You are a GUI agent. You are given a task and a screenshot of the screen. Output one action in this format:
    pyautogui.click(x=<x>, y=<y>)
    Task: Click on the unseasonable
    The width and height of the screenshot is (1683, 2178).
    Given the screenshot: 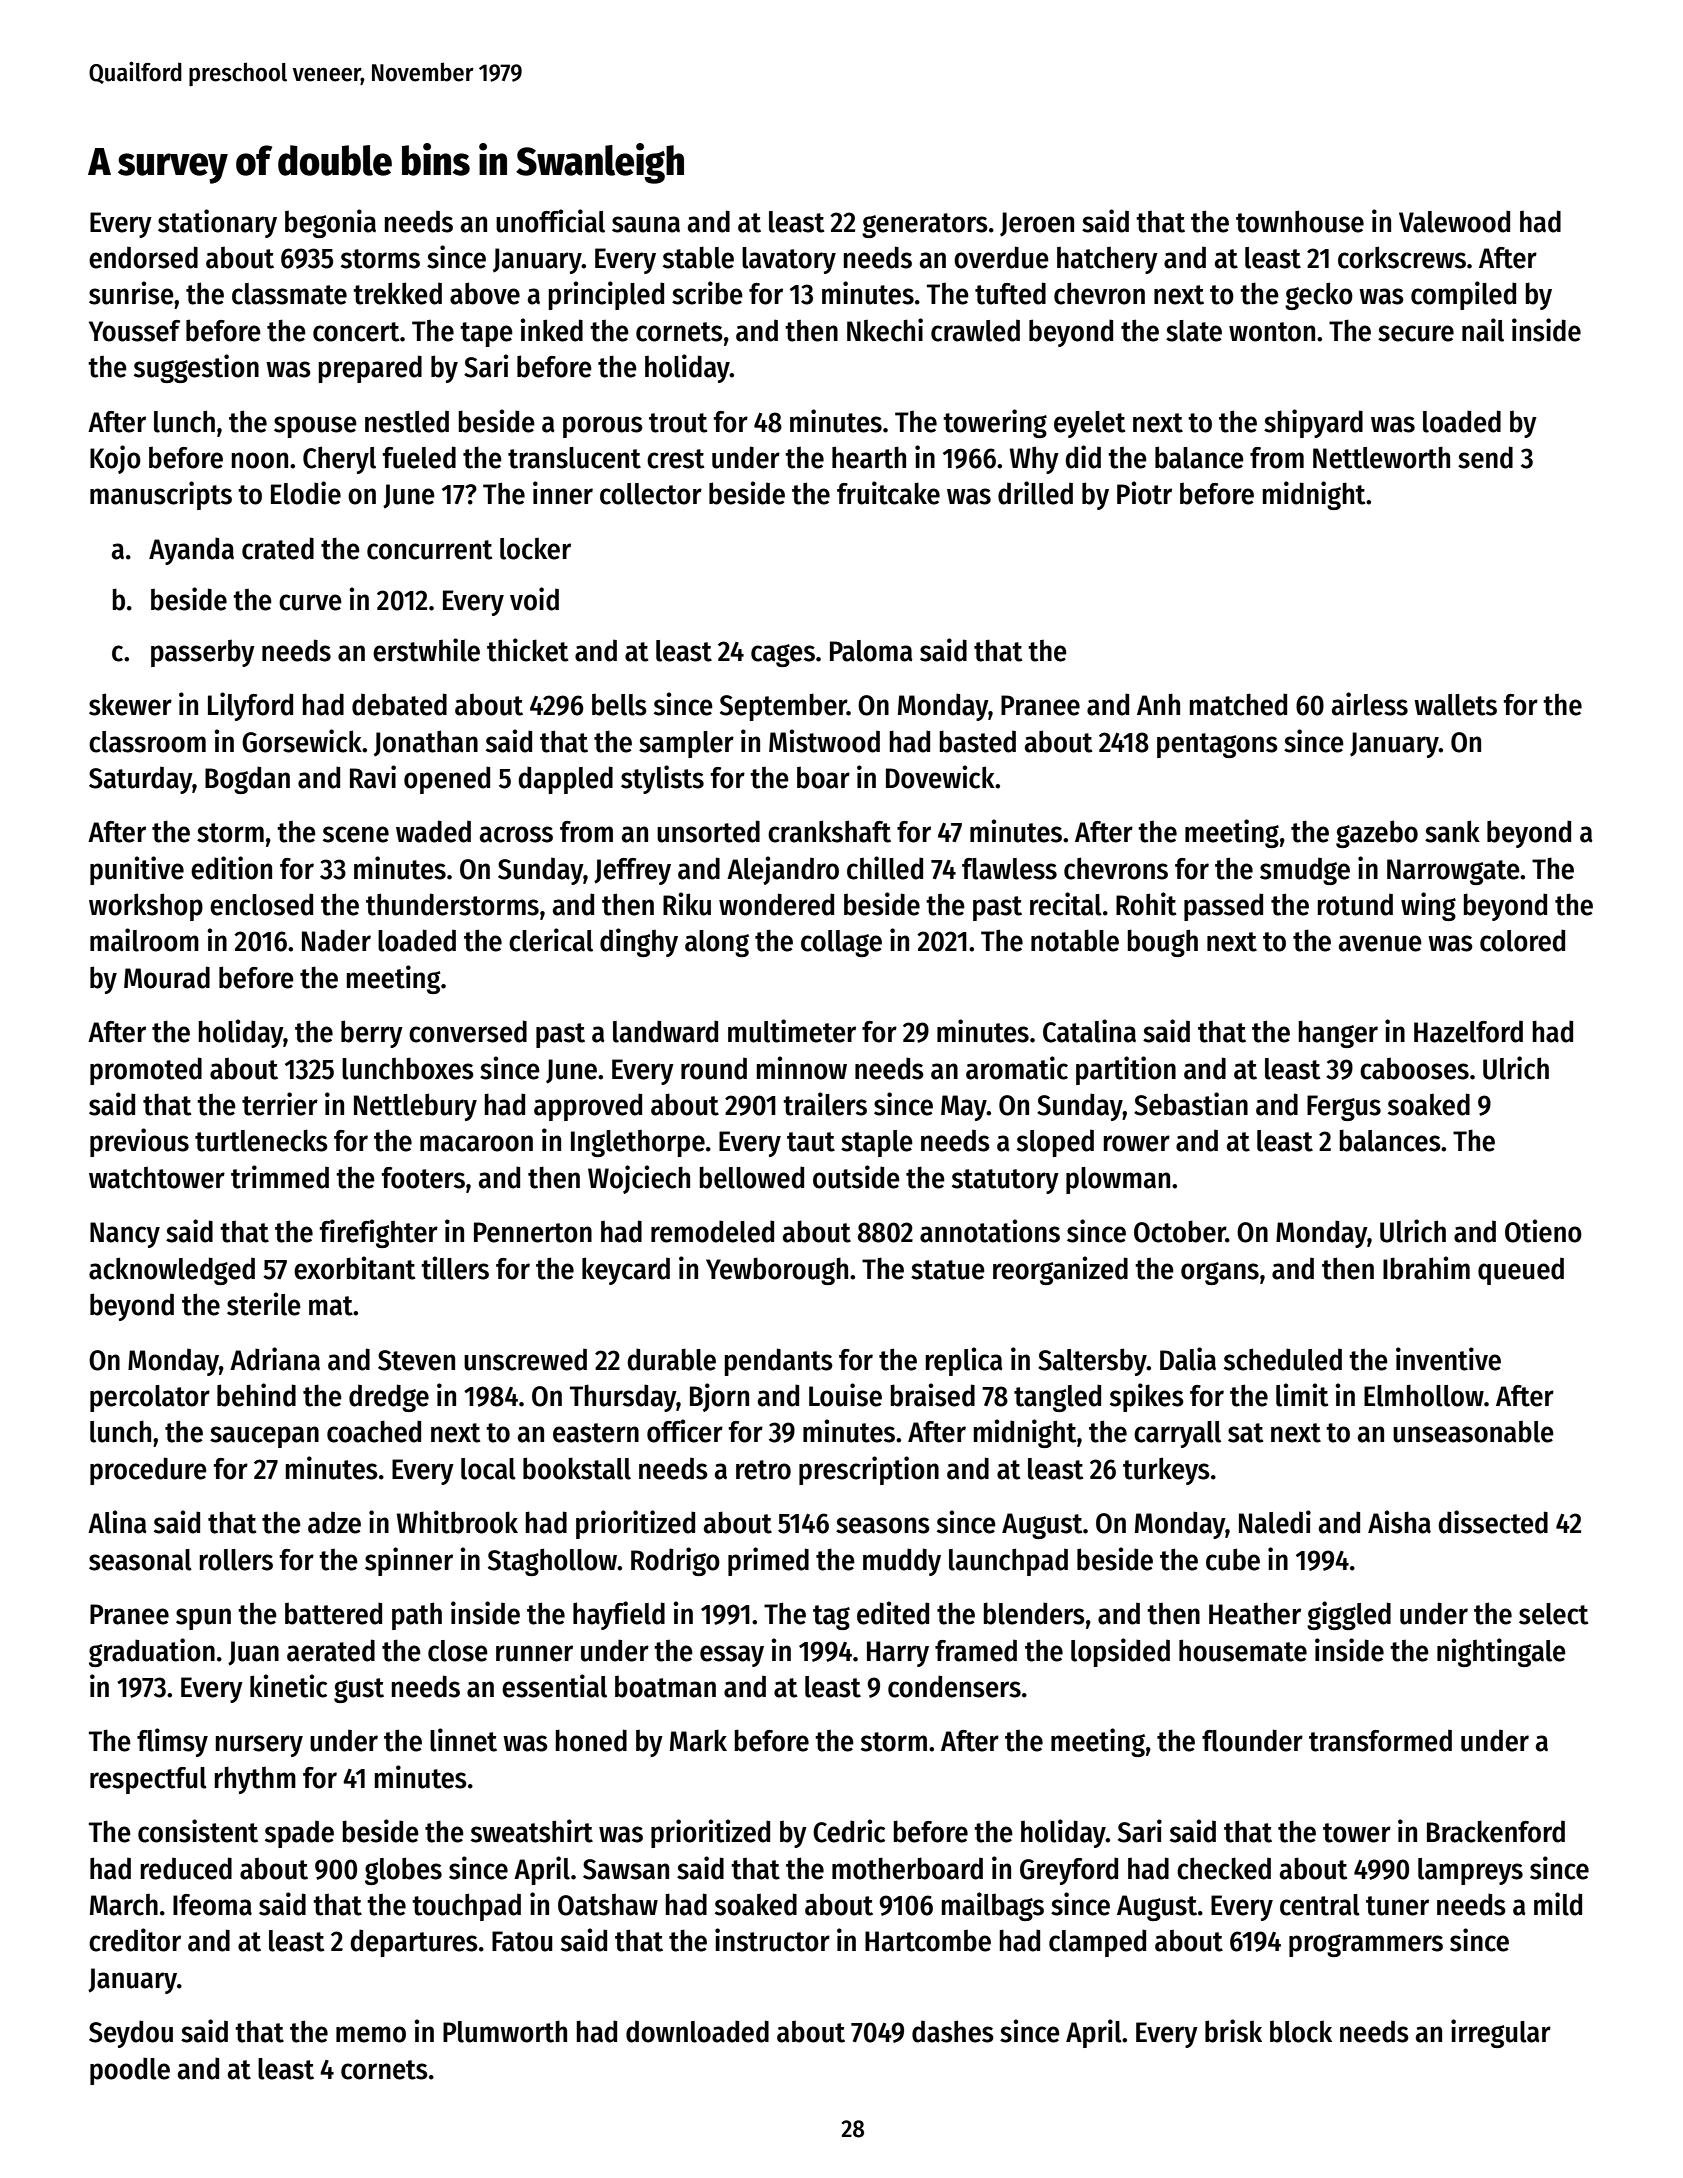 What is the action you would take?
    pyautogui.click(x=1473, y=1431)
